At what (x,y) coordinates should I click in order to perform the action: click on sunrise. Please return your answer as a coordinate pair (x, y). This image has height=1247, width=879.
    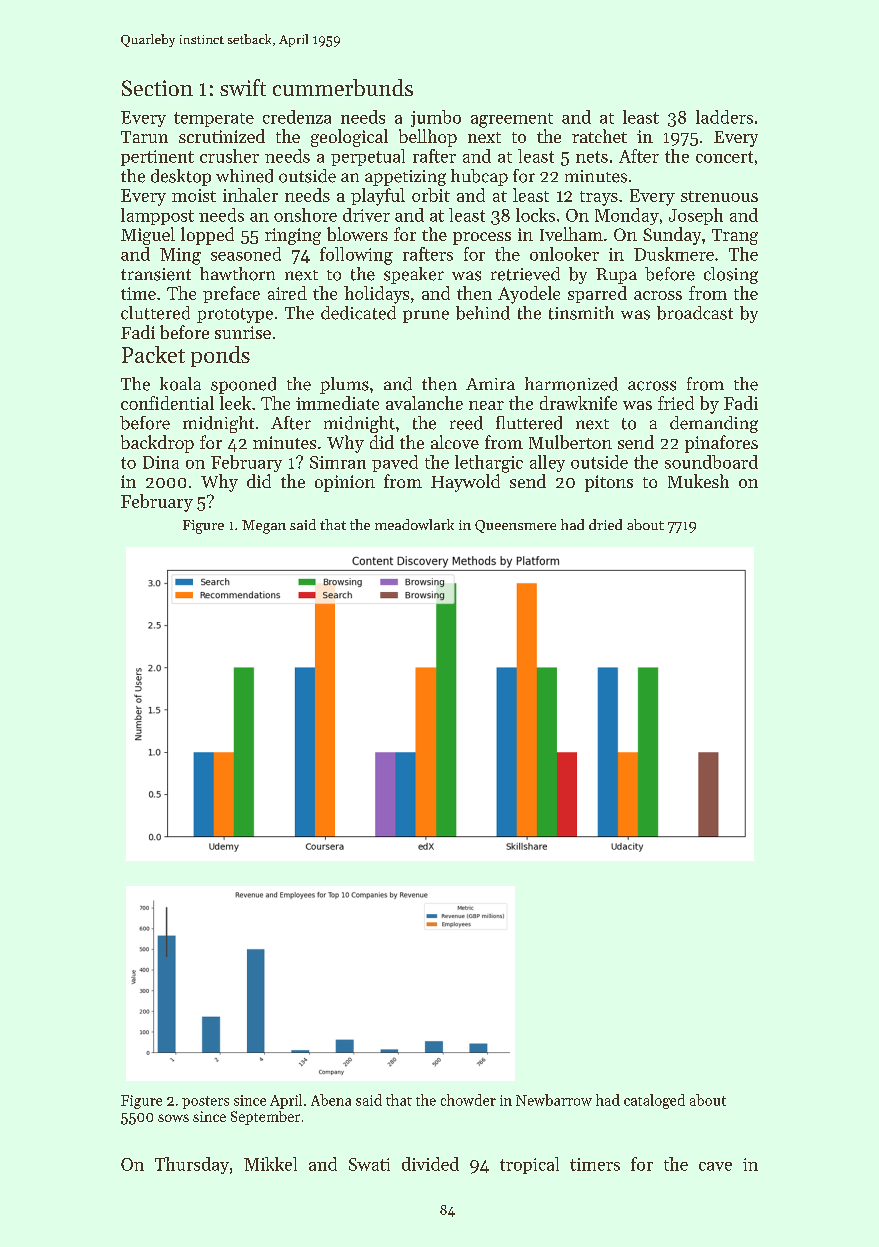
    Looking at the image, I should click on (243, 332).
